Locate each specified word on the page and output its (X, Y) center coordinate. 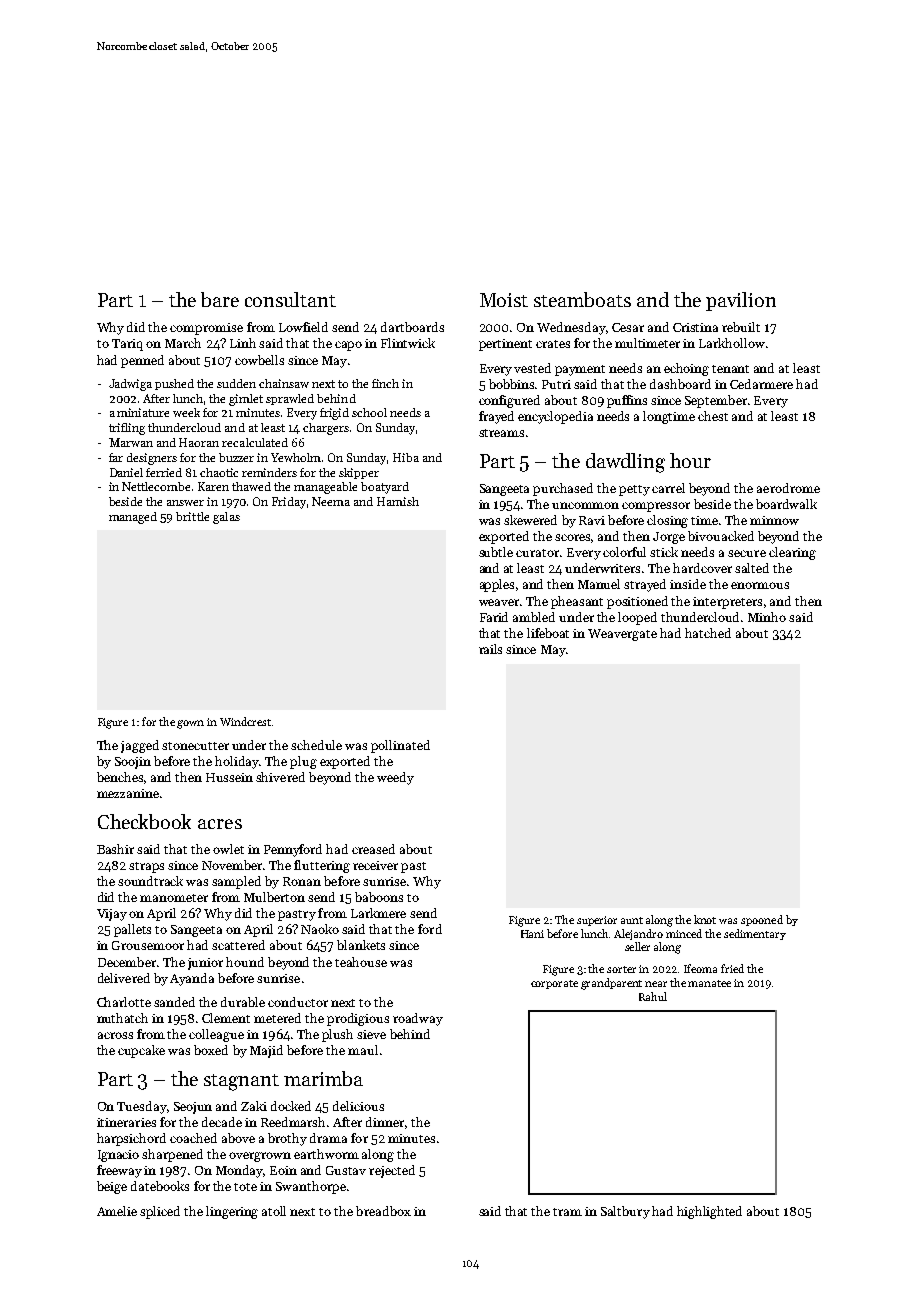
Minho (767, 617)
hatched (708, 633)
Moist (504, 300)
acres (220, 824)
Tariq (127, 345)
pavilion (741, 301)
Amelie (117, 1211)
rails (490, 649)
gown (190, 724)
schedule (316, 745)
